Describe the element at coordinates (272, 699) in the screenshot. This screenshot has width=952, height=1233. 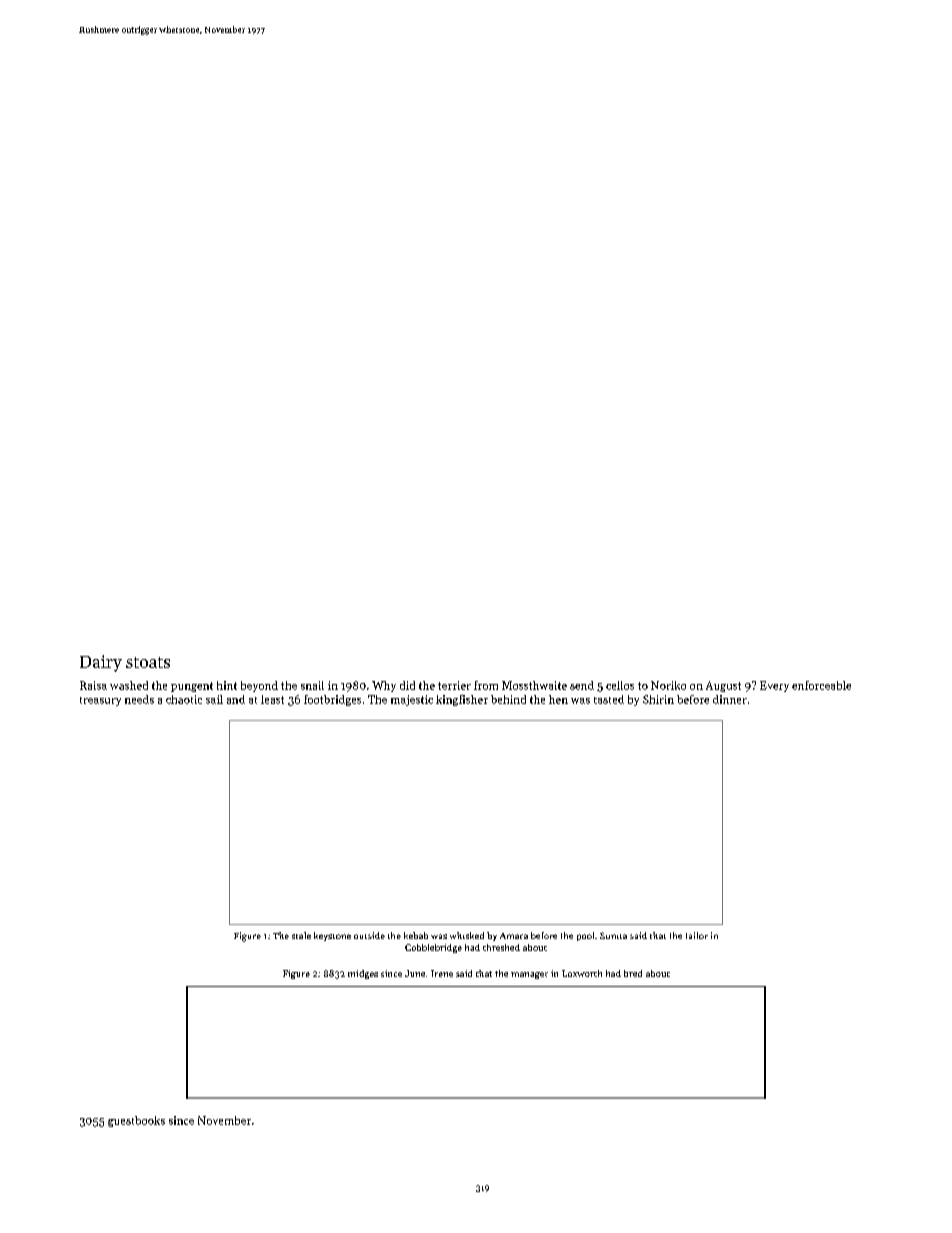
I see `least` at that location.
